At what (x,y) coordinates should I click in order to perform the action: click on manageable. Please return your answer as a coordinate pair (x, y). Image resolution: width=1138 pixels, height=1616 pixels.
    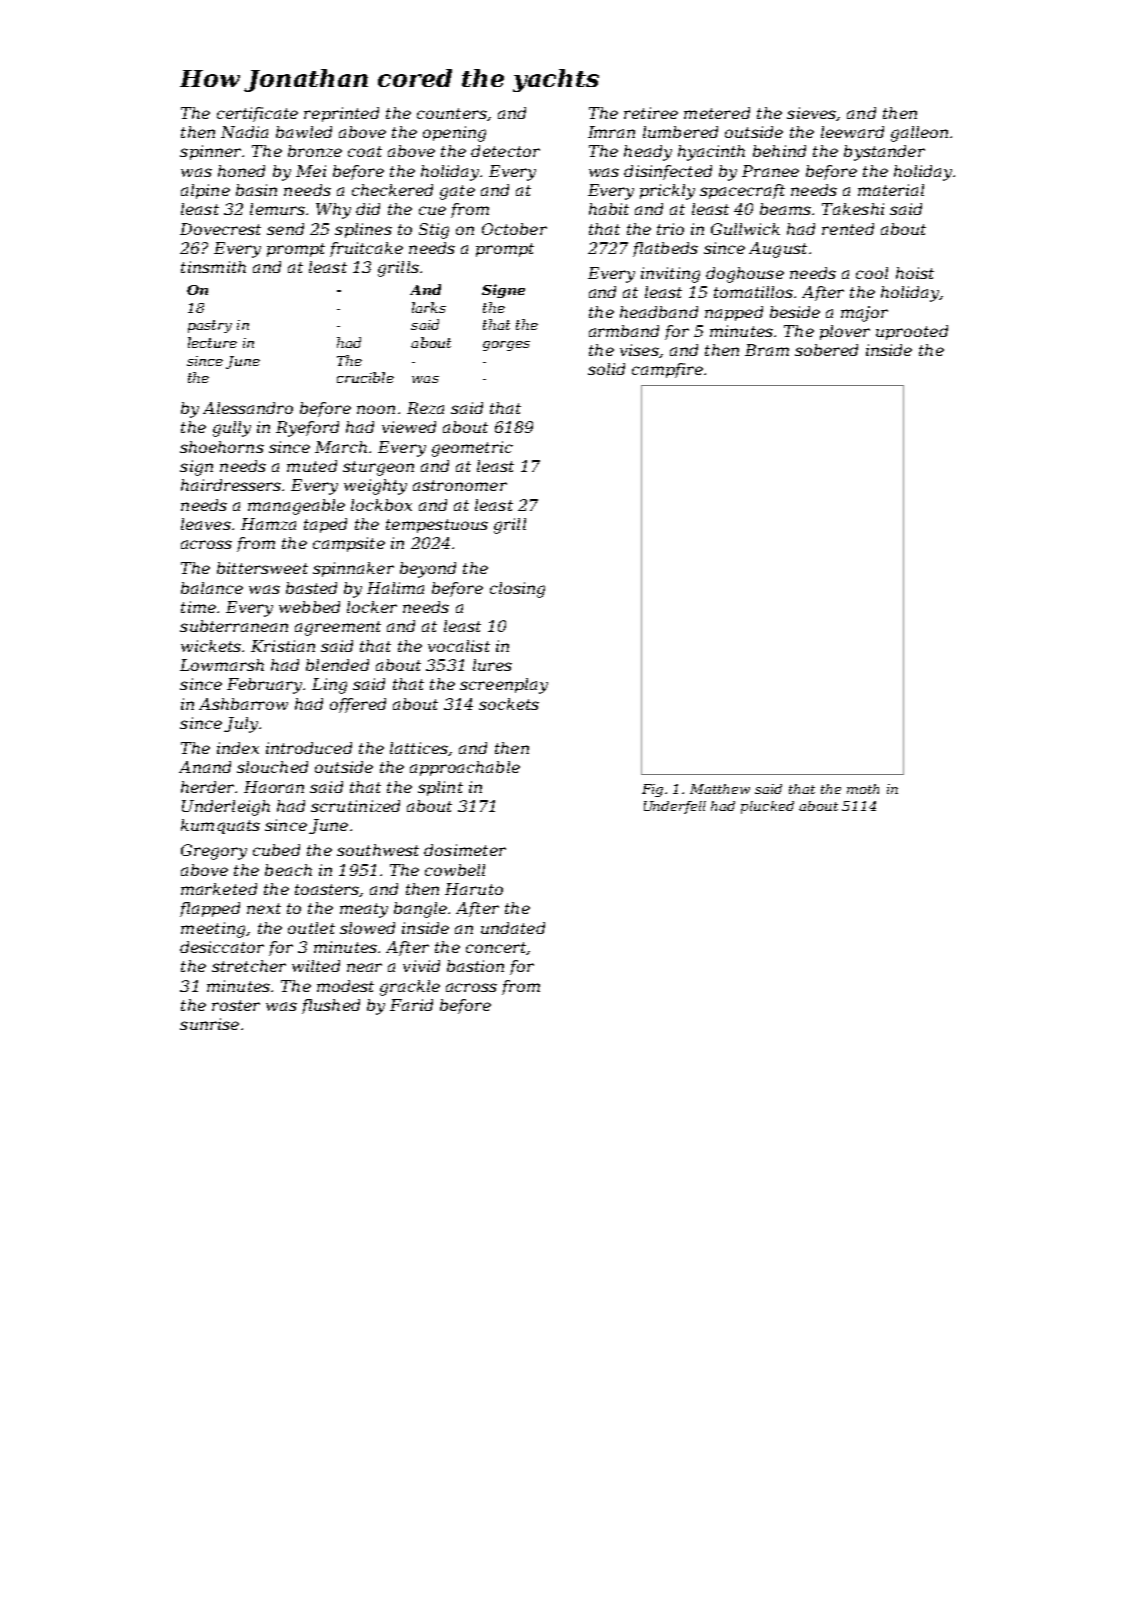
    Looking at the image, I should click on (296, 507).
